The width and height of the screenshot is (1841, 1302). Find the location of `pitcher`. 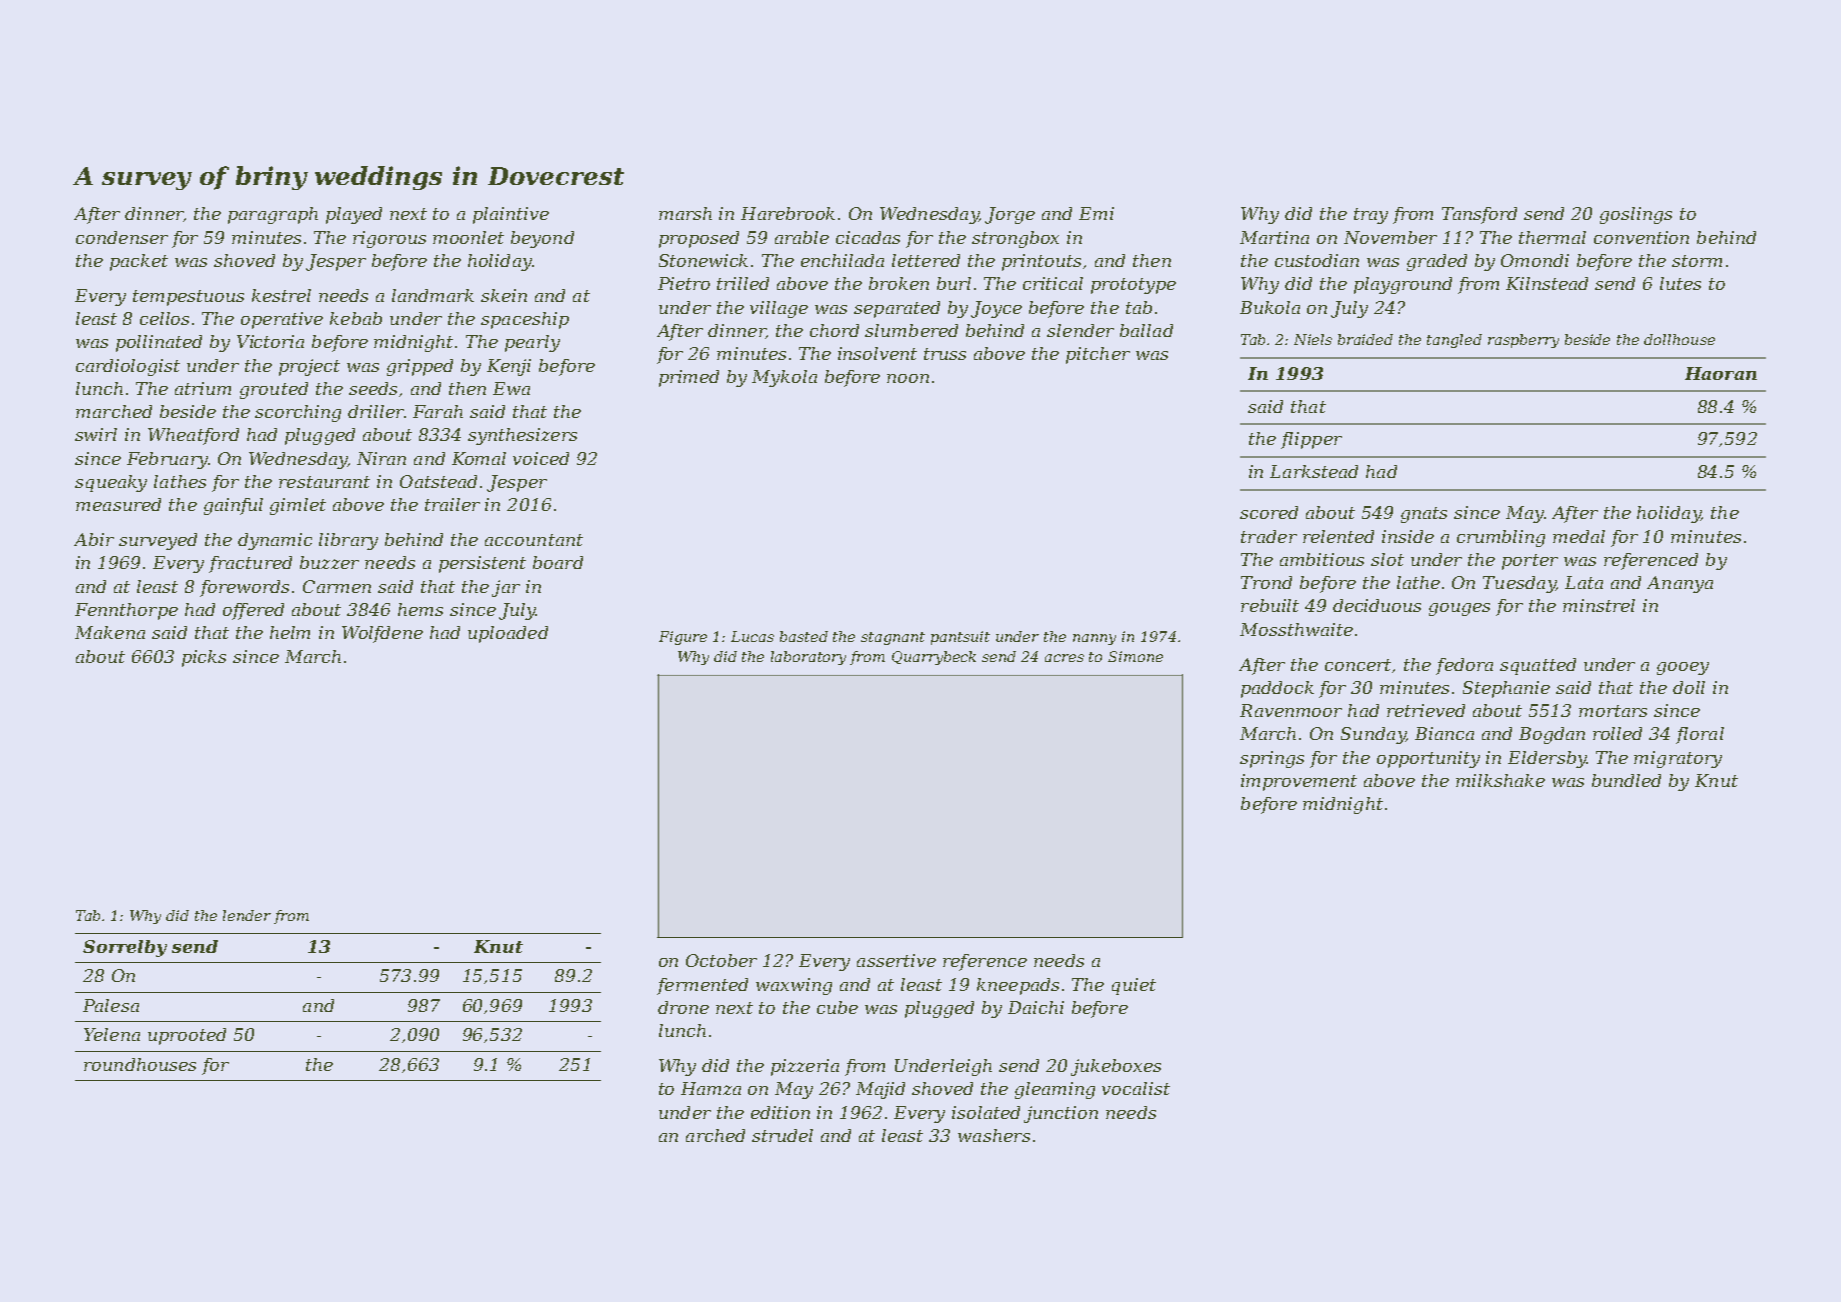

pitcher is located at coordinates (1098, 355).
